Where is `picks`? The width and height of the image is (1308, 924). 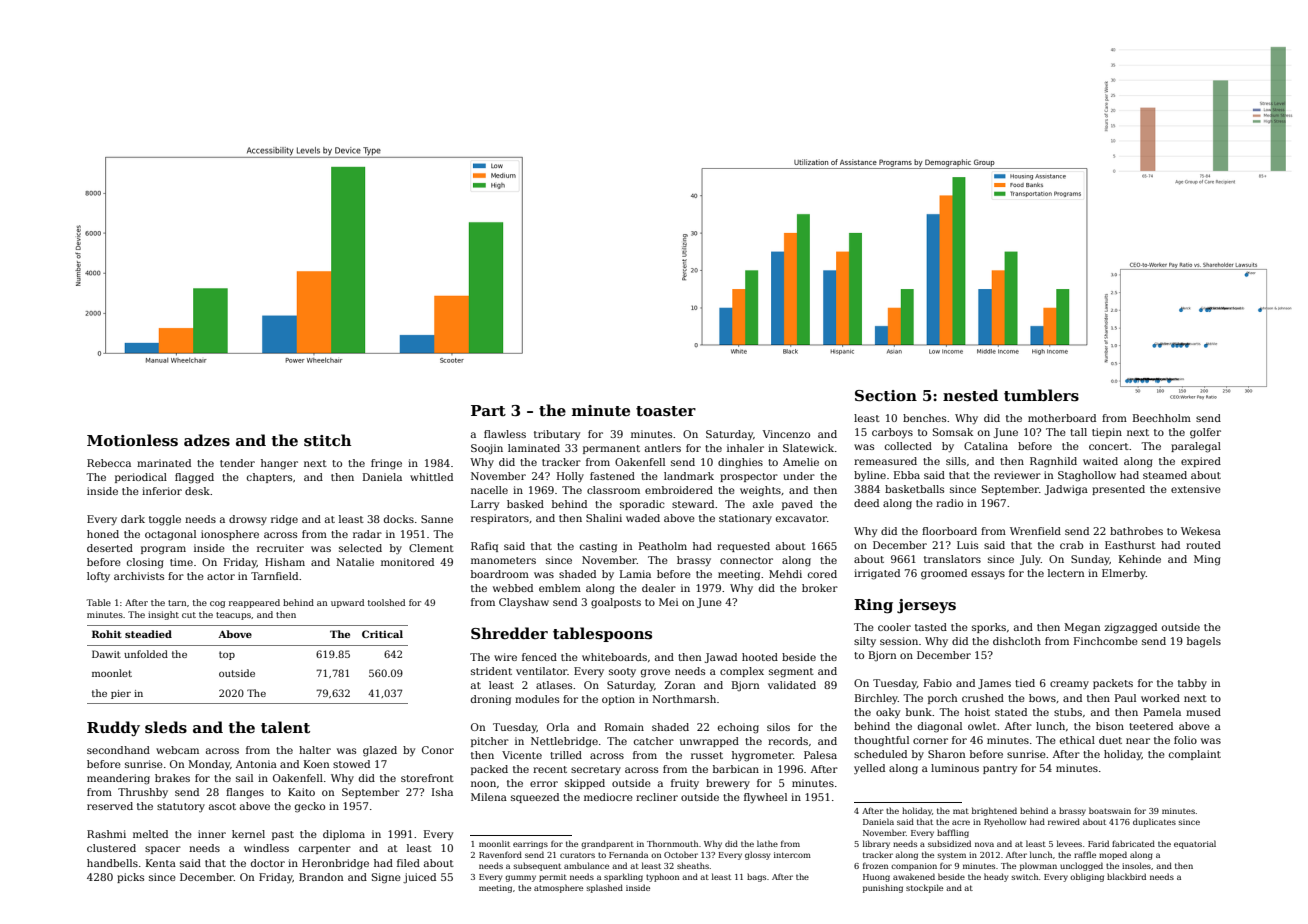 picks is located at coordinates (130, 878).
